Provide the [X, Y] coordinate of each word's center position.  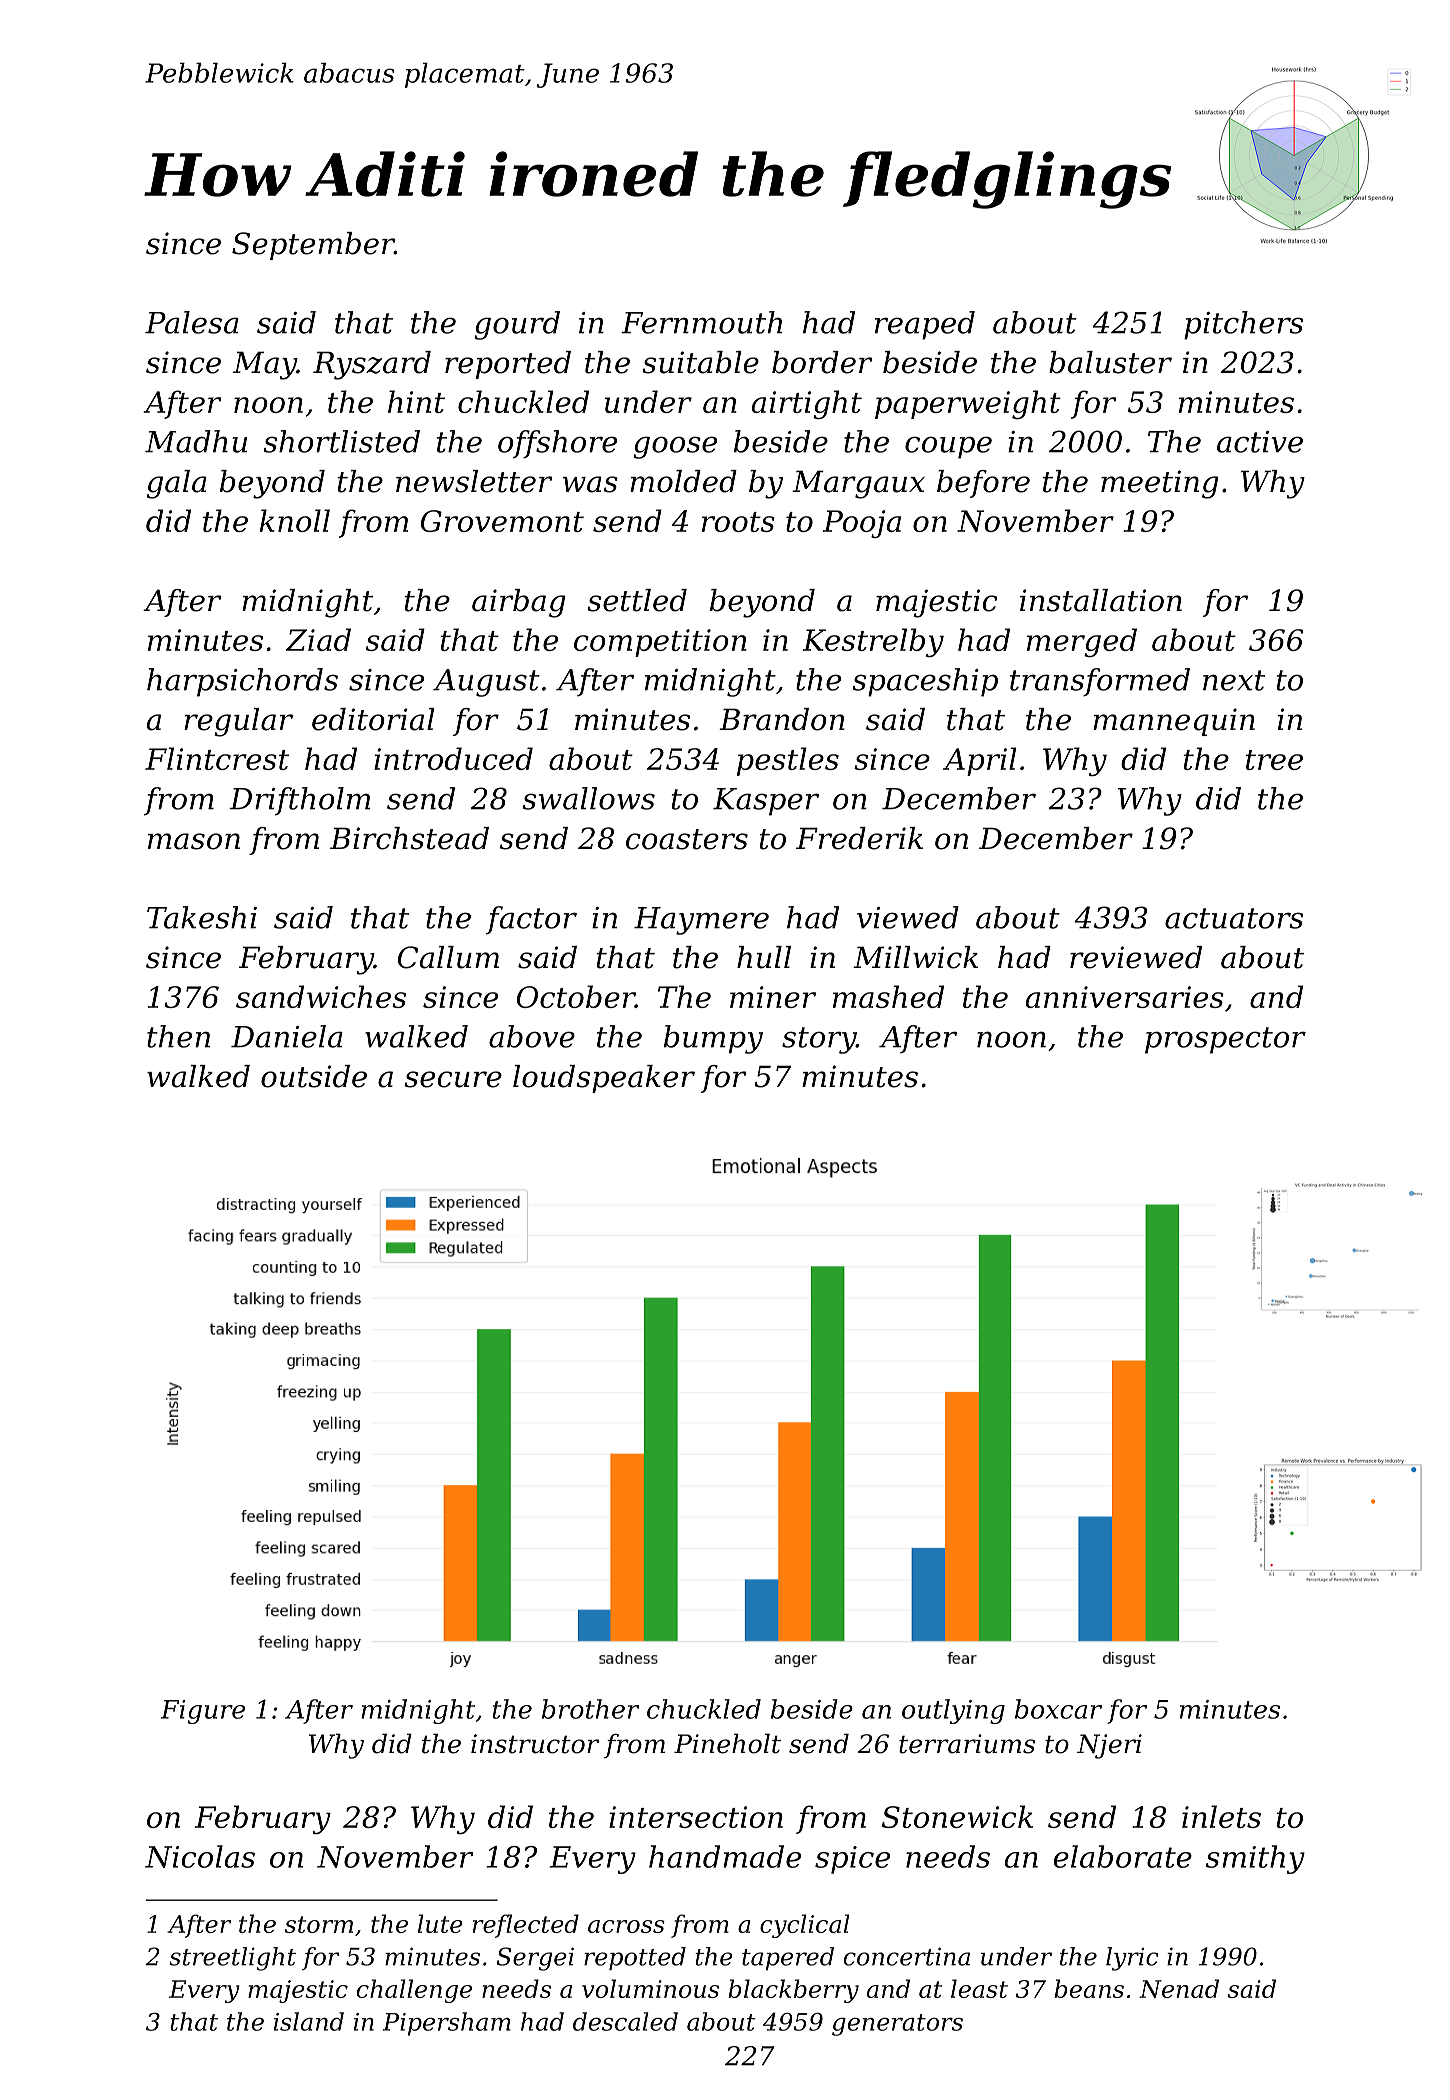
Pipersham [447, 2024]
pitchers [1243, 325]
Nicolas [200, 1856]
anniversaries [1125, 997]
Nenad [1179, 1988]
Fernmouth [701, 322]
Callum [448, 957]
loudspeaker [604, 1079]
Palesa [192, 322]
